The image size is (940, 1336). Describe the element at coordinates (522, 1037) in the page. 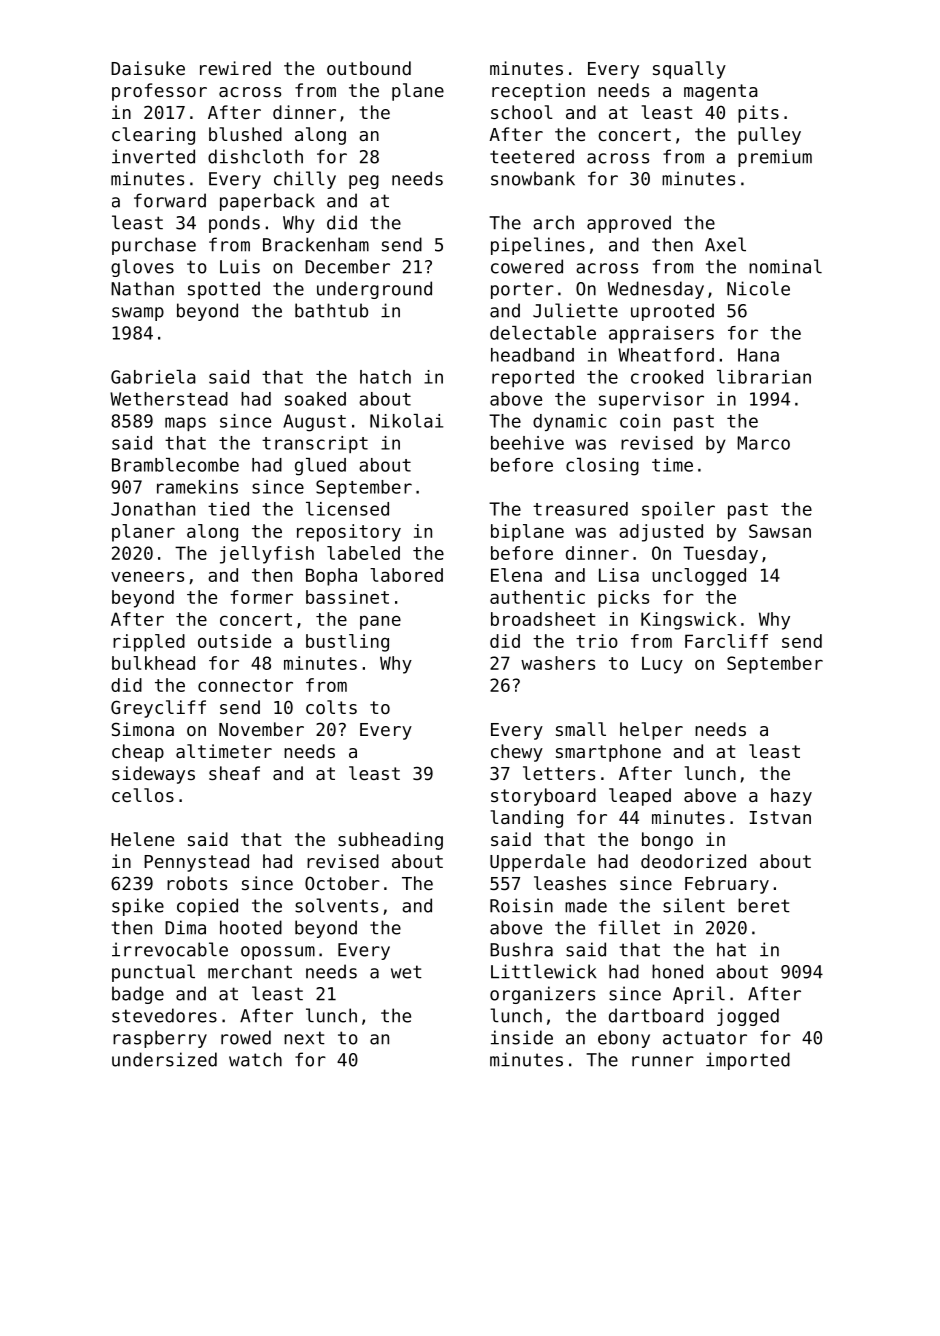

I see `inside` at that location.
